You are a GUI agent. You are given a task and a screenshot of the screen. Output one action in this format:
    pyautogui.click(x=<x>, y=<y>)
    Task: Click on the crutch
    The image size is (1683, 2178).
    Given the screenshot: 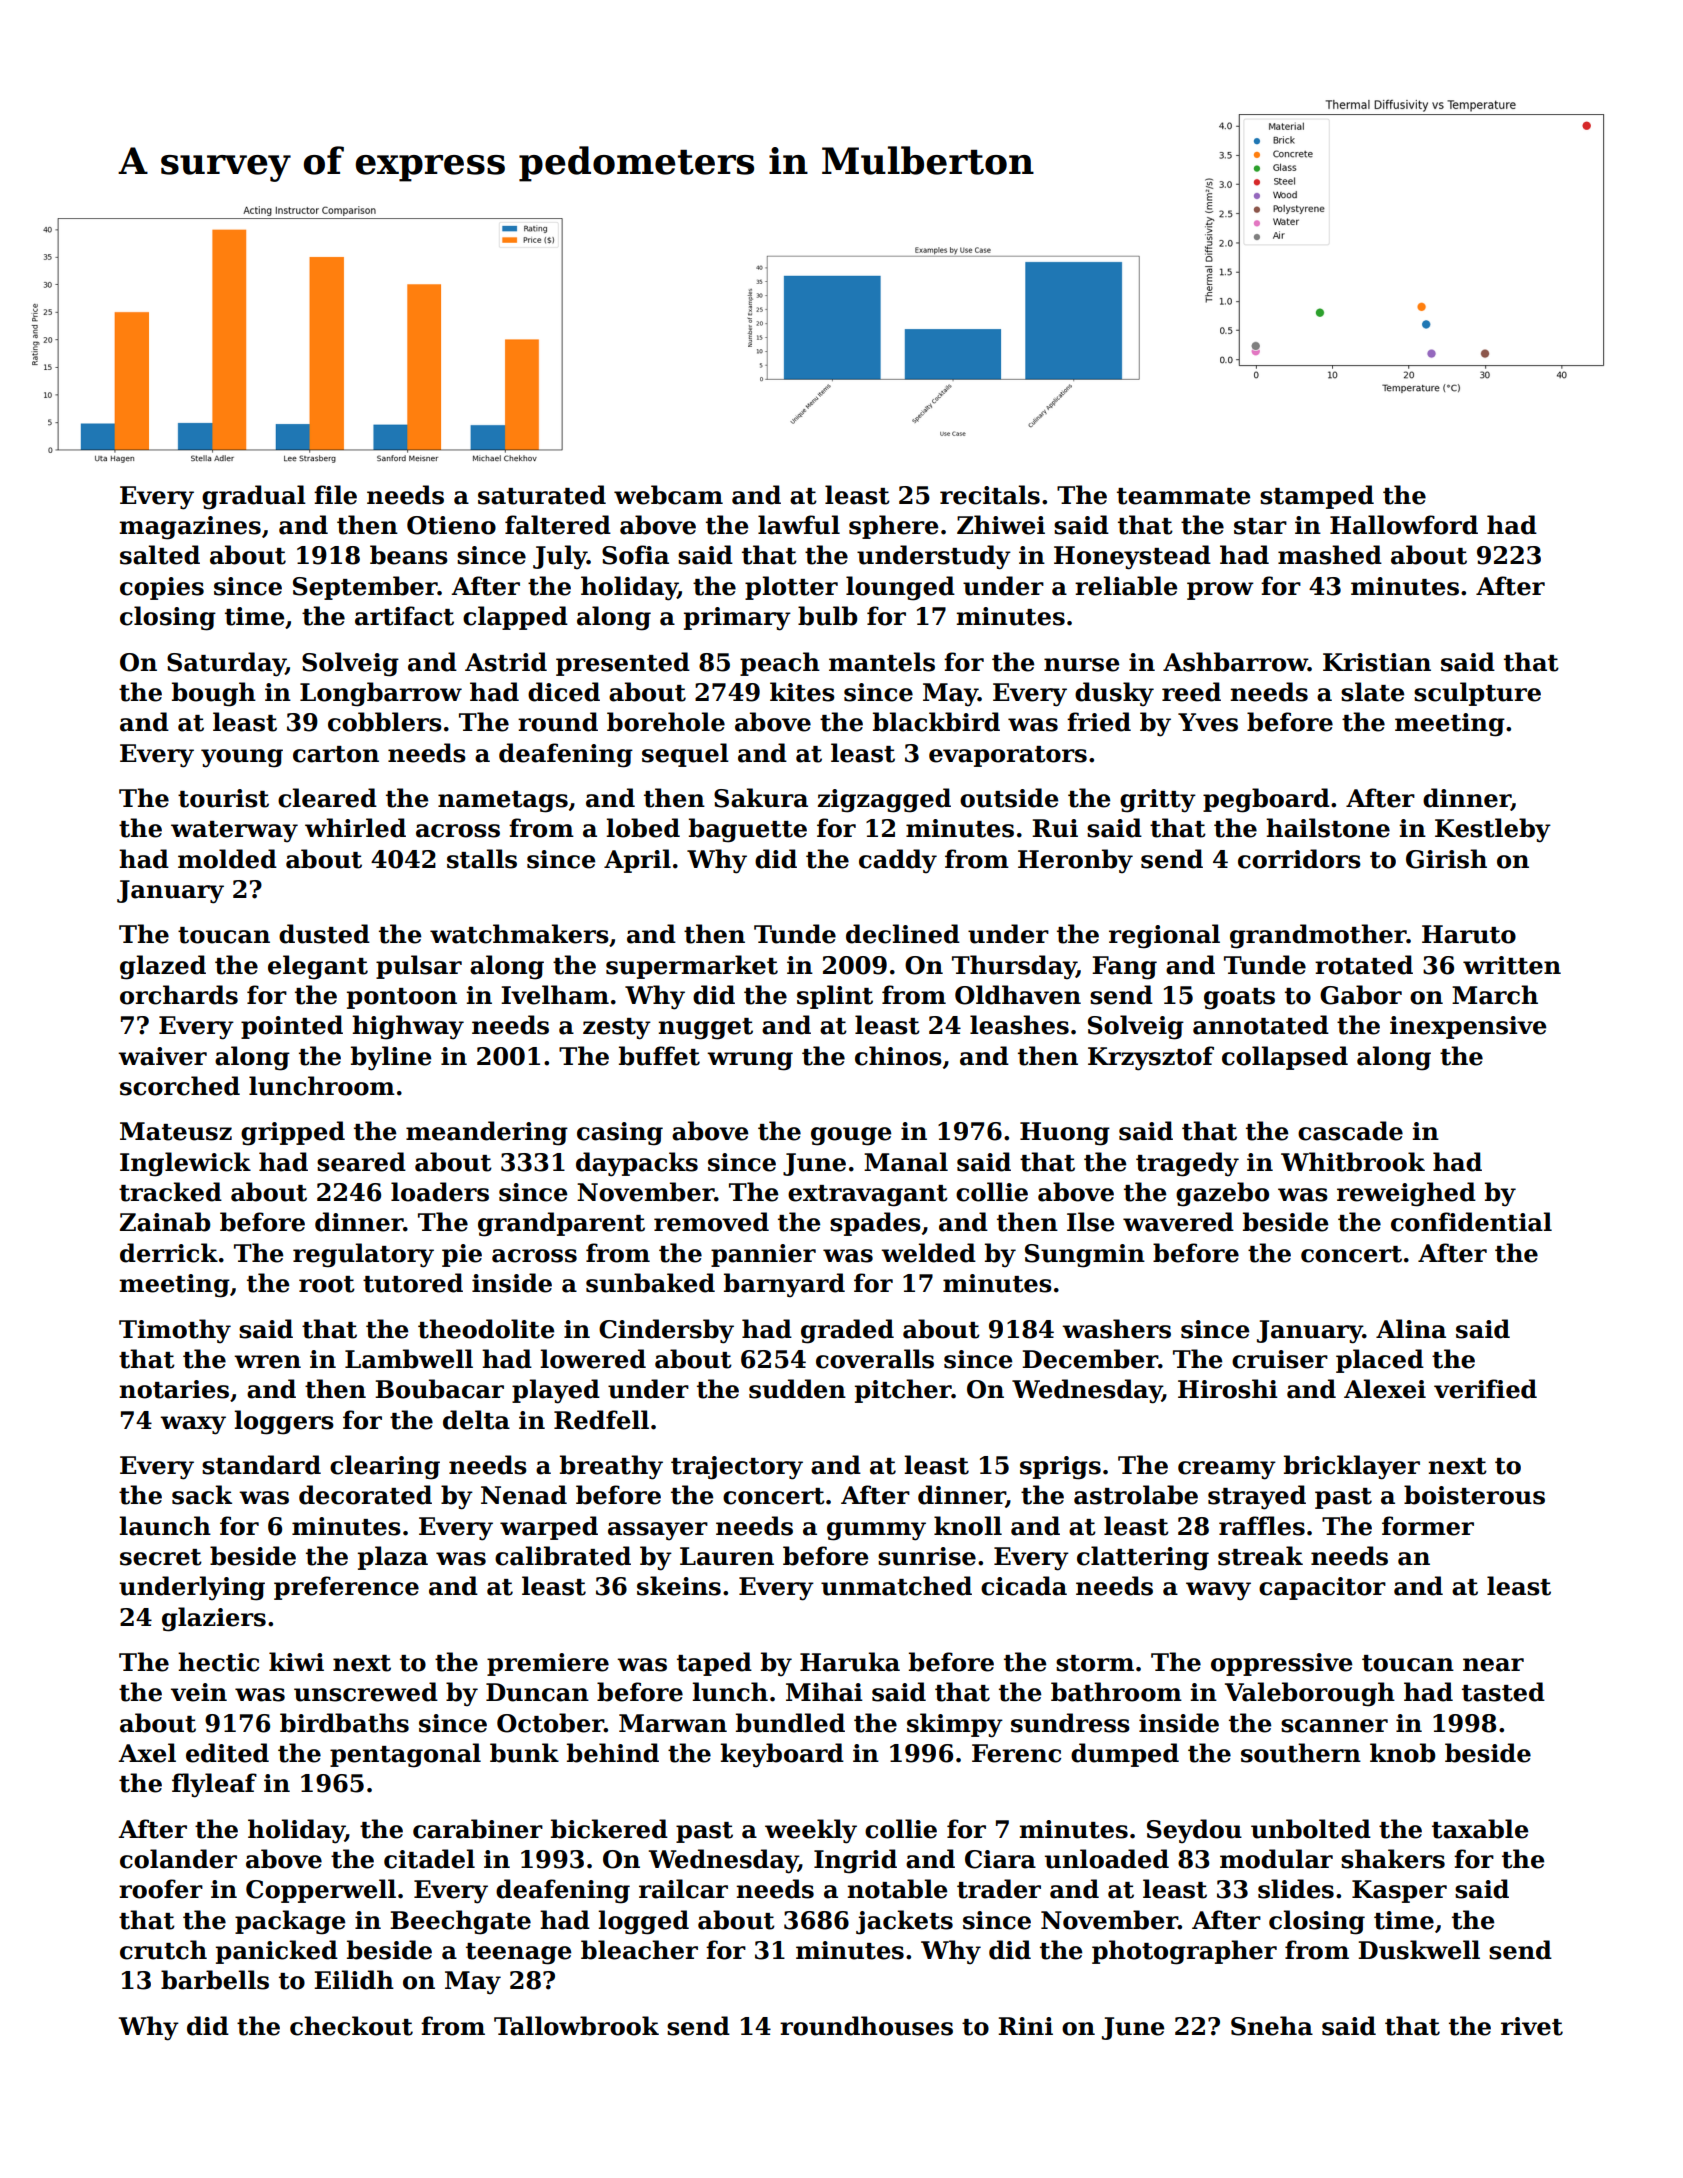 What is the action you would take?
    pyautogui.click(x=163, y=1950)
